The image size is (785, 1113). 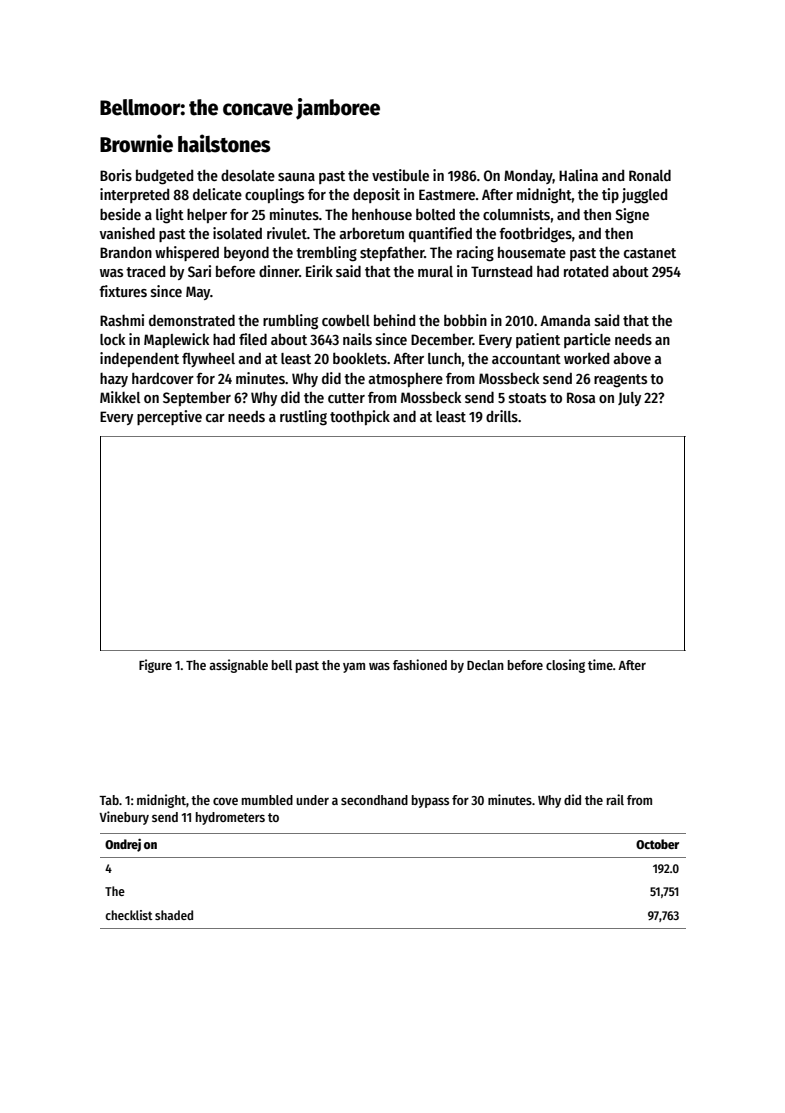 I want to click on Brownie, so click(x=136, y=143).
